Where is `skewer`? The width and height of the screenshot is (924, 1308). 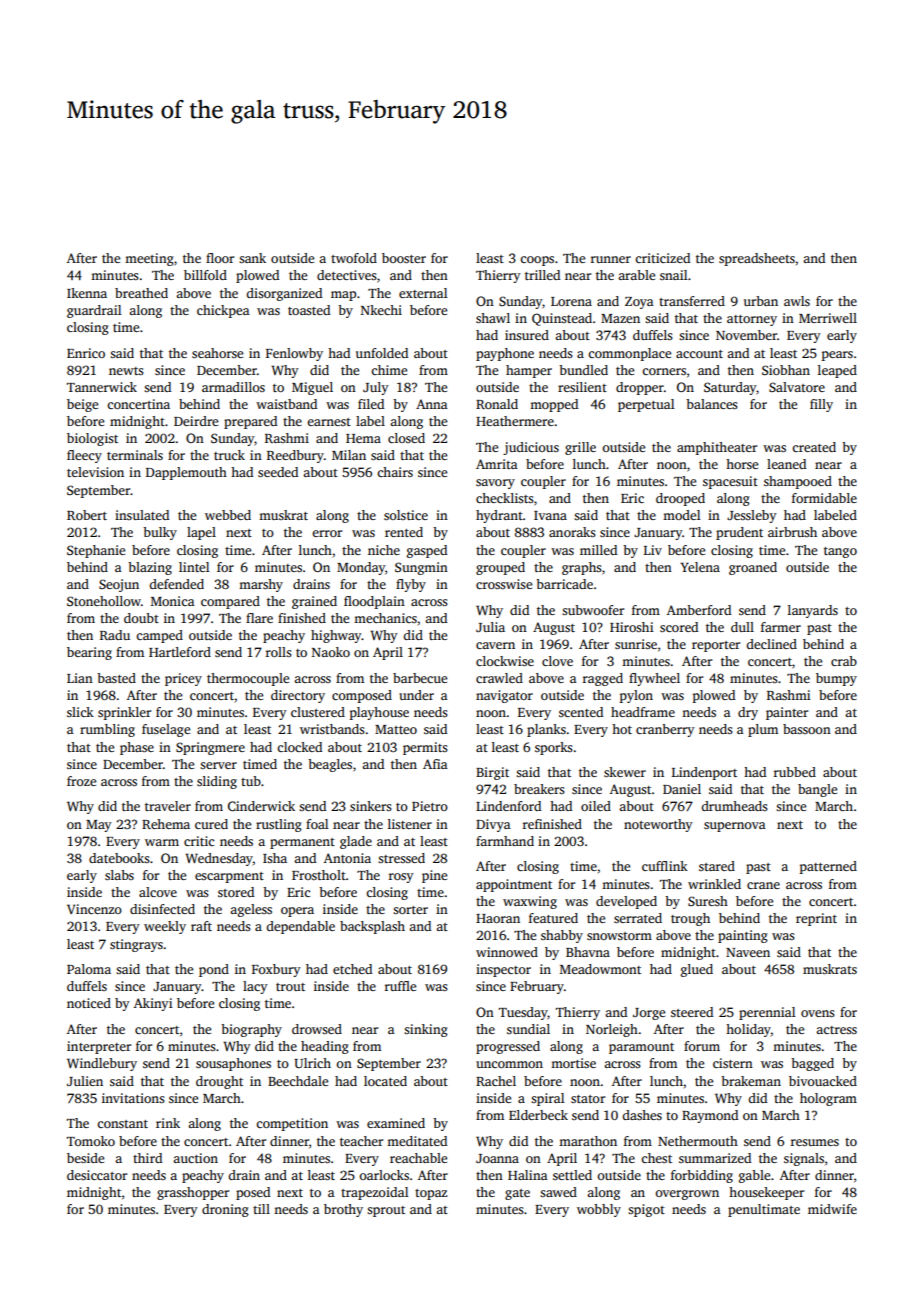 skewer is located at coordinates (625, 772).
